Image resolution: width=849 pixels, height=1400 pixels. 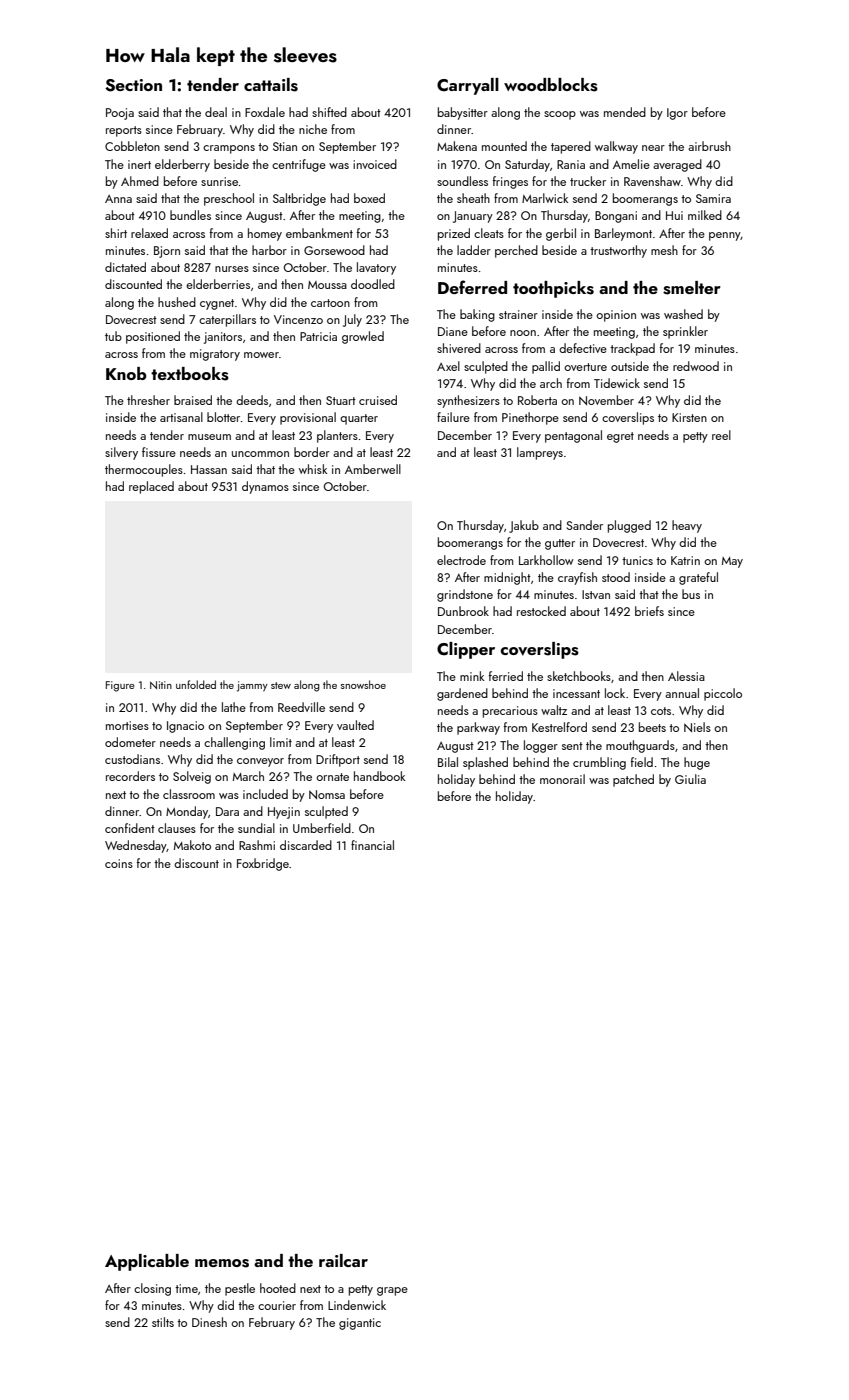 I want to click on discarded, so click(x=306, y=845).
